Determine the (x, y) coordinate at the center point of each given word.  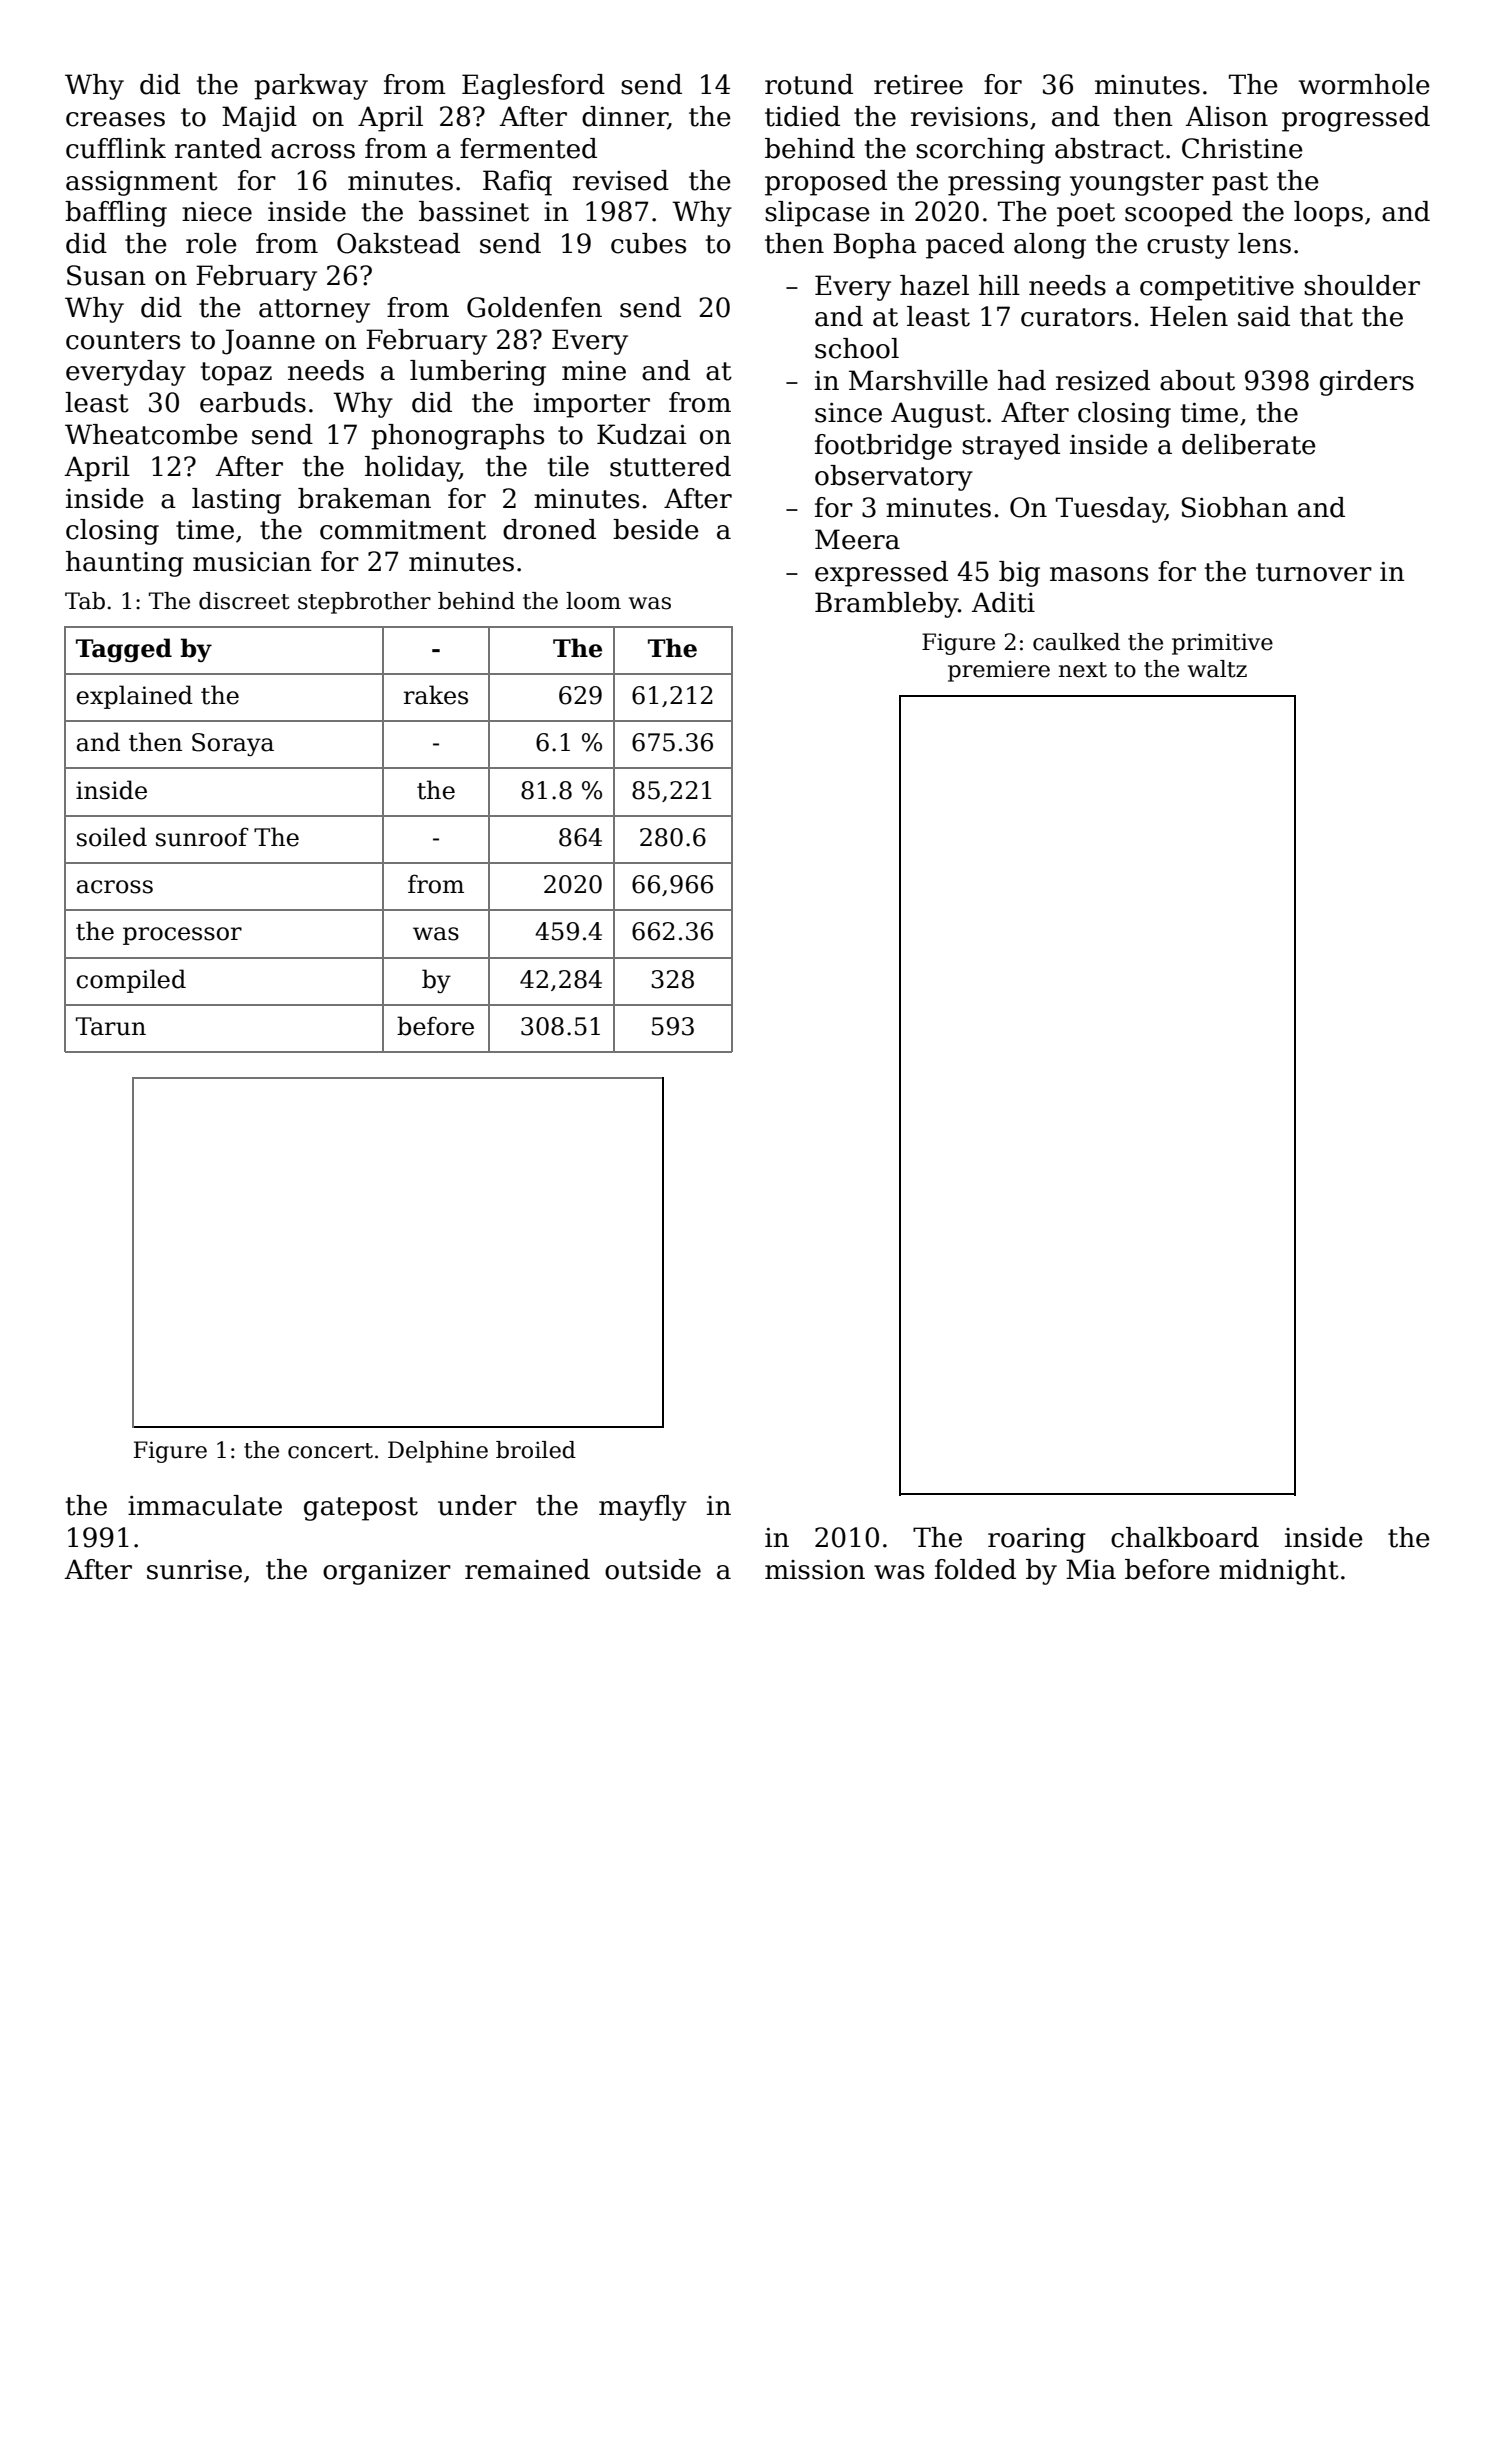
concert (330, 1451)
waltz (1217, 669)
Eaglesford (533, 87)
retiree (918, 85)
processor (182, 936)
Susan (106, 275)
